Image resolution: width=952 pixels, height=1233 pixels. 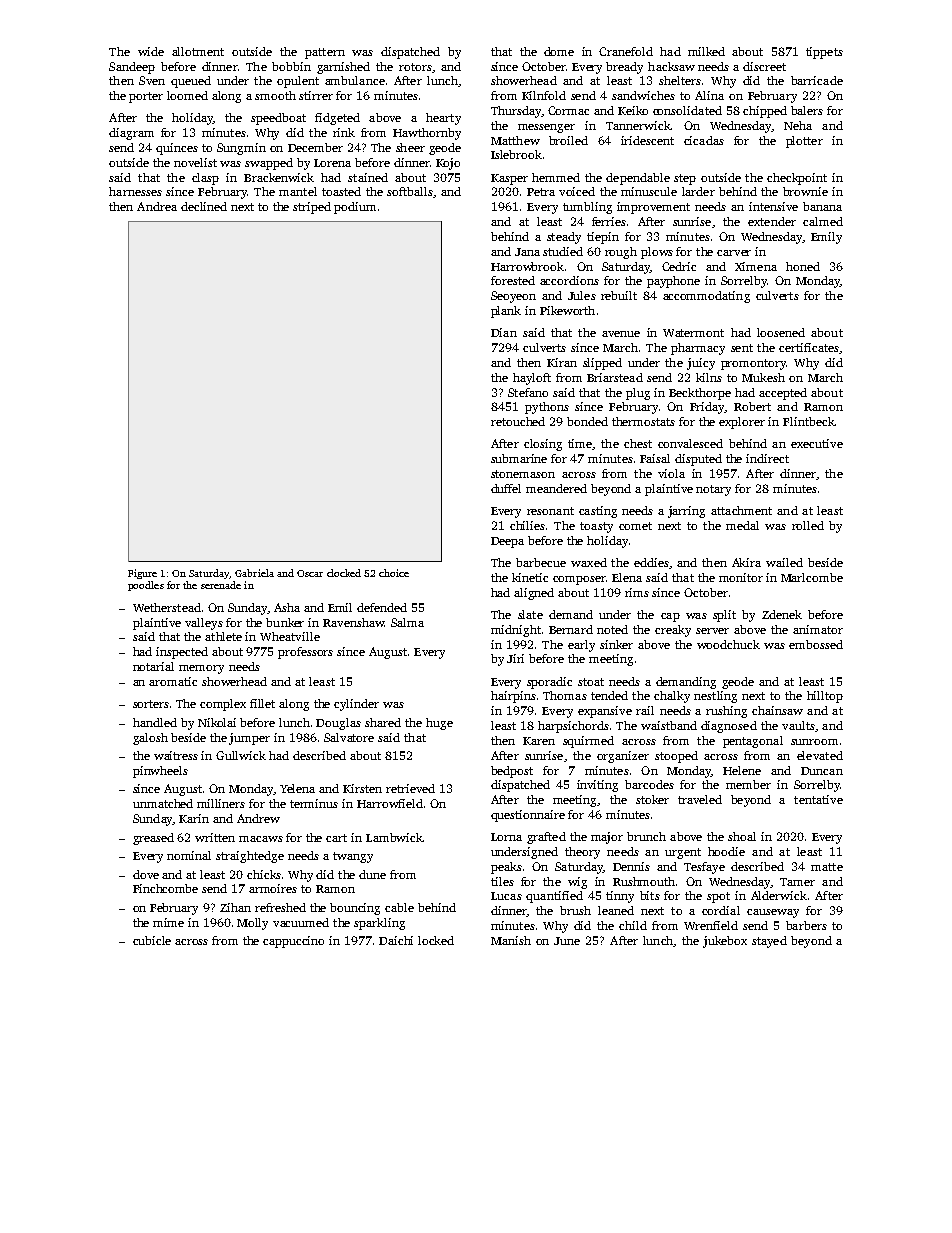 What do you see at coordinates (734, 253) in the screenshot?
I see `carver` at bounding box center [734, 253].
